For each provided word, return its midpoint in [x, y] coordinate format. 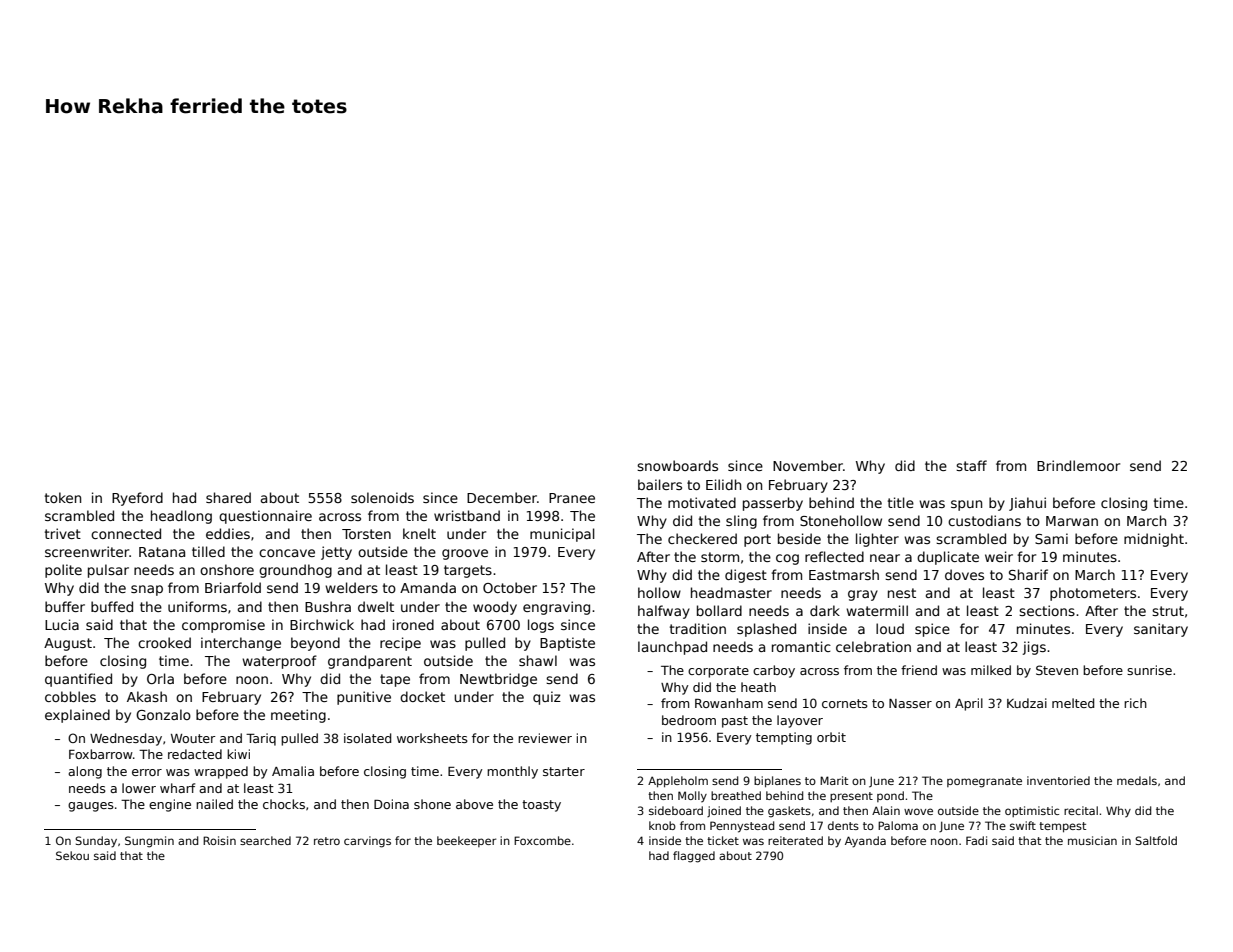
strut [1168, 611]
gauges [91, 807]
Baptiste [567, 644]
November [808, 465]
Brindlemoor [1078, 465]
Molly [692, 796]
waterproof [279, 662]
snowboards [677, 465]
